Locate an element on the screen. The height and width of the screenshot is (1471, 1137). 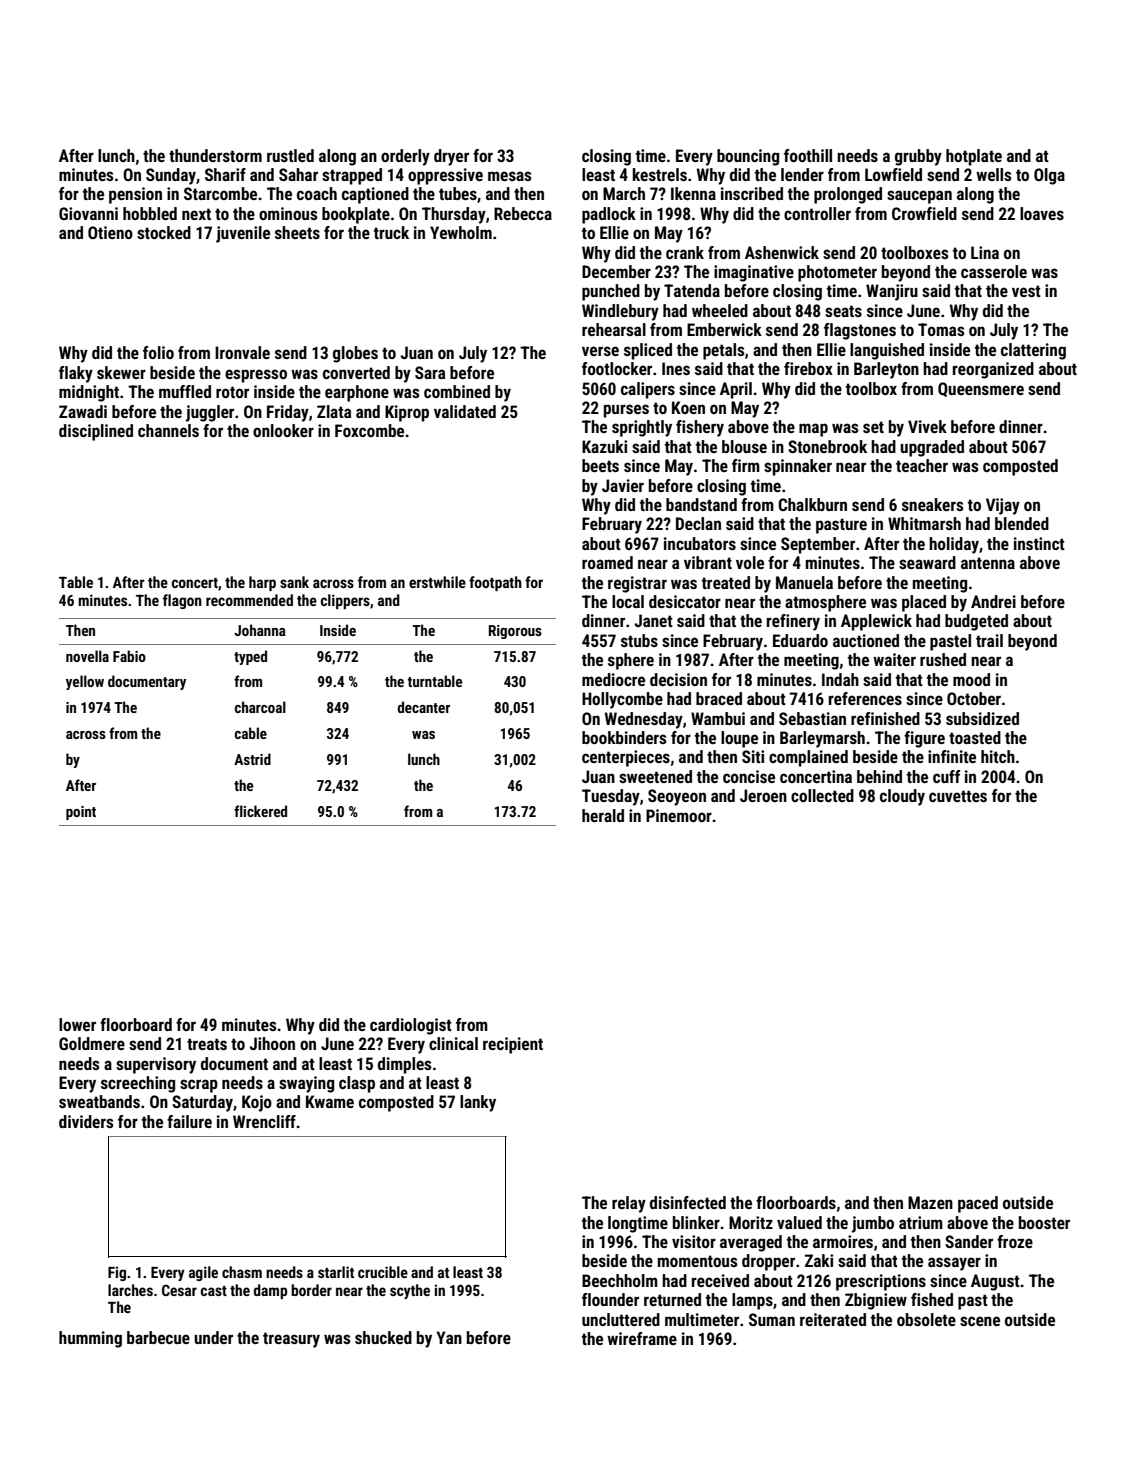
wireframe is located at coordinates (642, 1338).
